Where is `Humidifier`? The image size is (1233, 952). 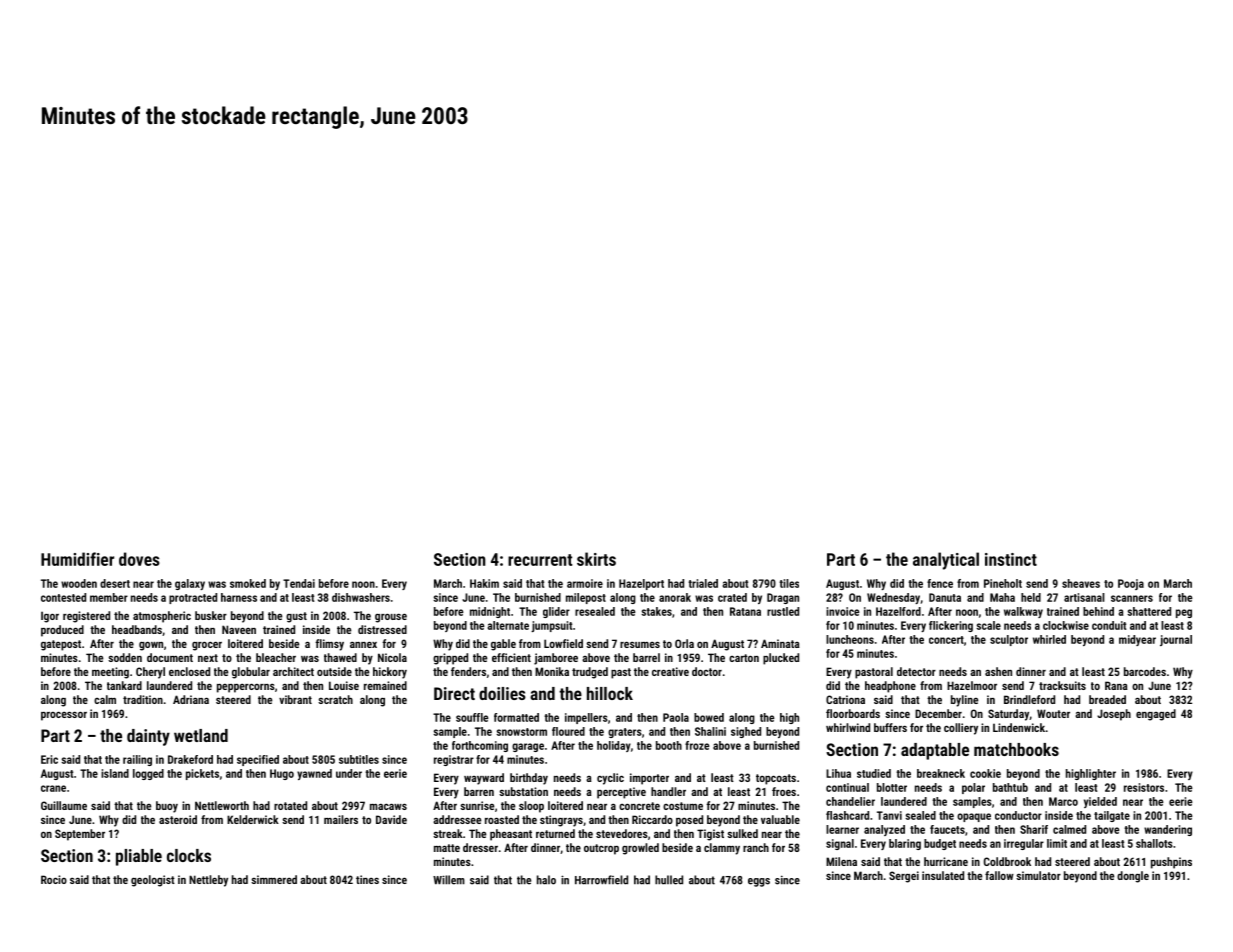
Humidifier is located at coordinates (77, 559).
